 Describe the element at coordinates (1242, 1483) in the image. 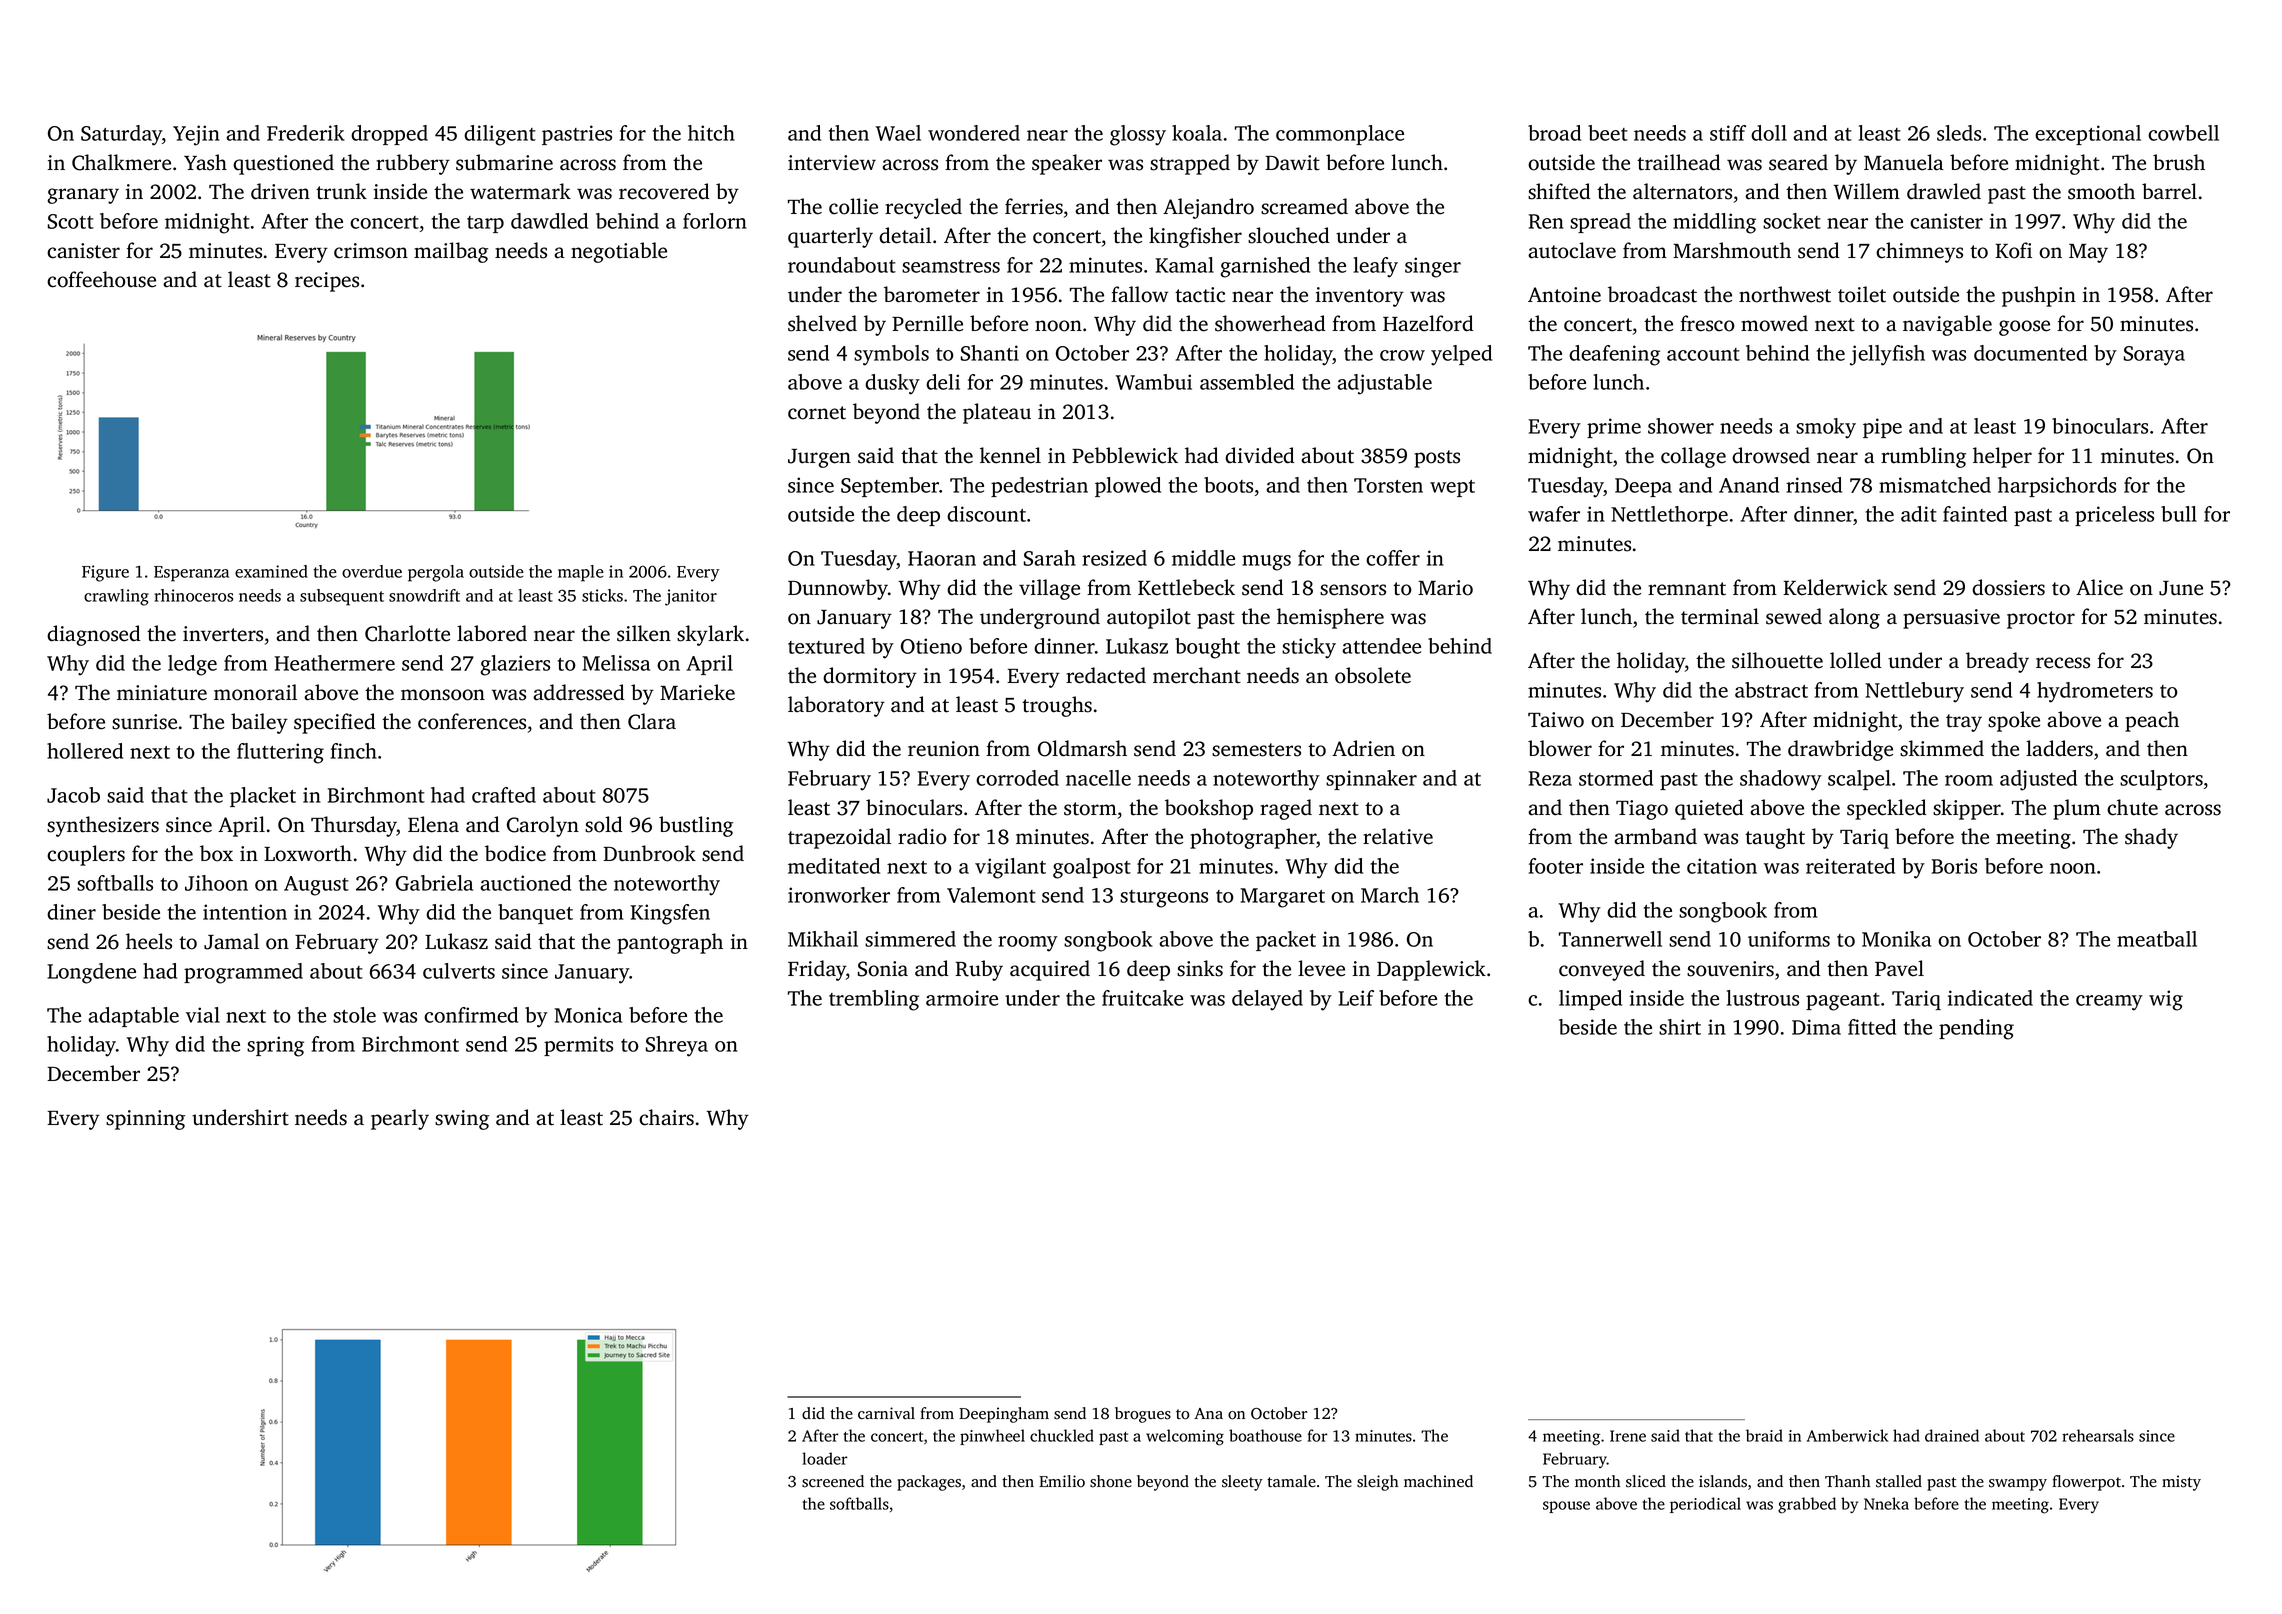

I see `sleety` at that location.
